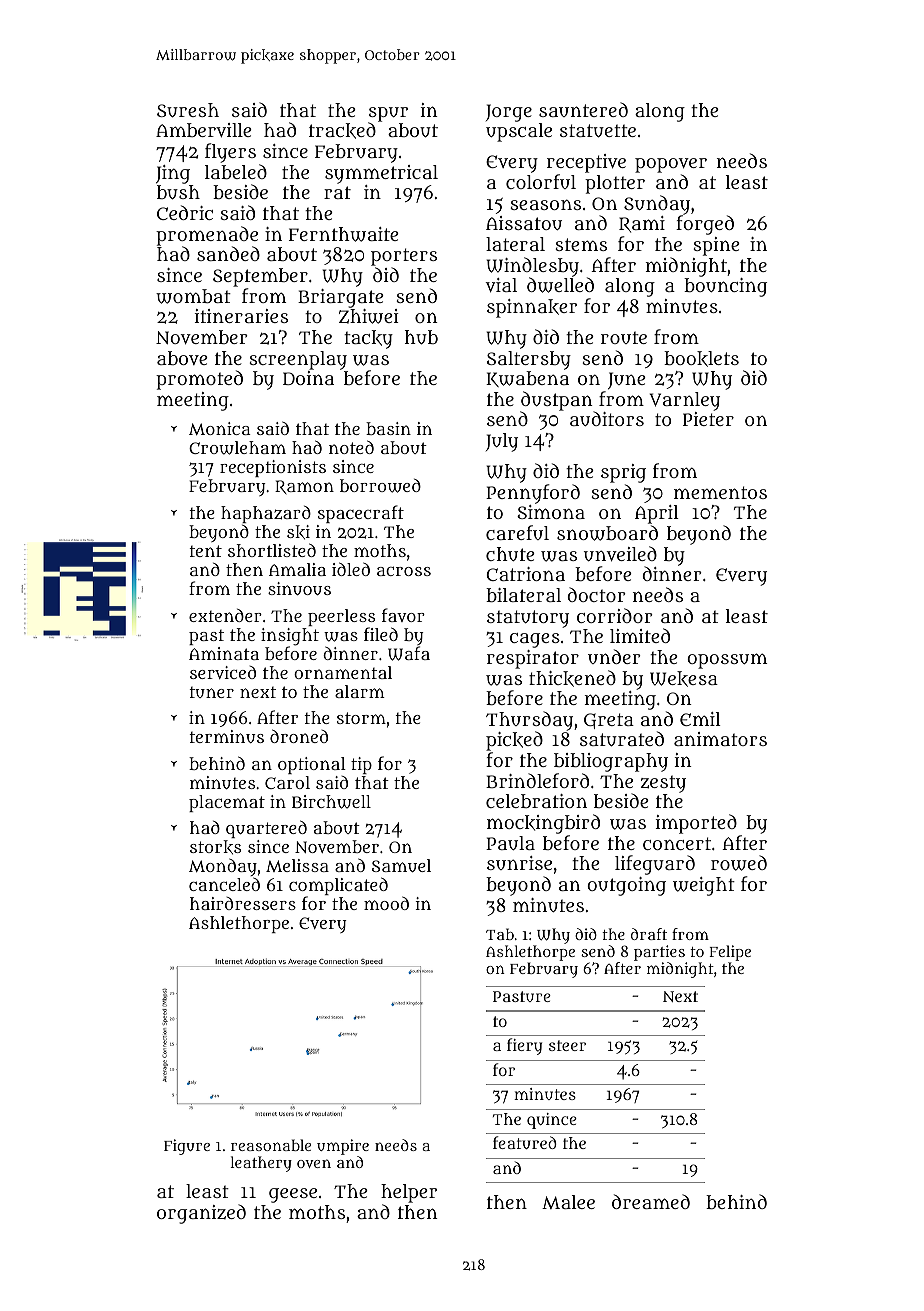 This screenshot has width=924, height=1311. I want to click on symmetrical, so click(381, 174).
